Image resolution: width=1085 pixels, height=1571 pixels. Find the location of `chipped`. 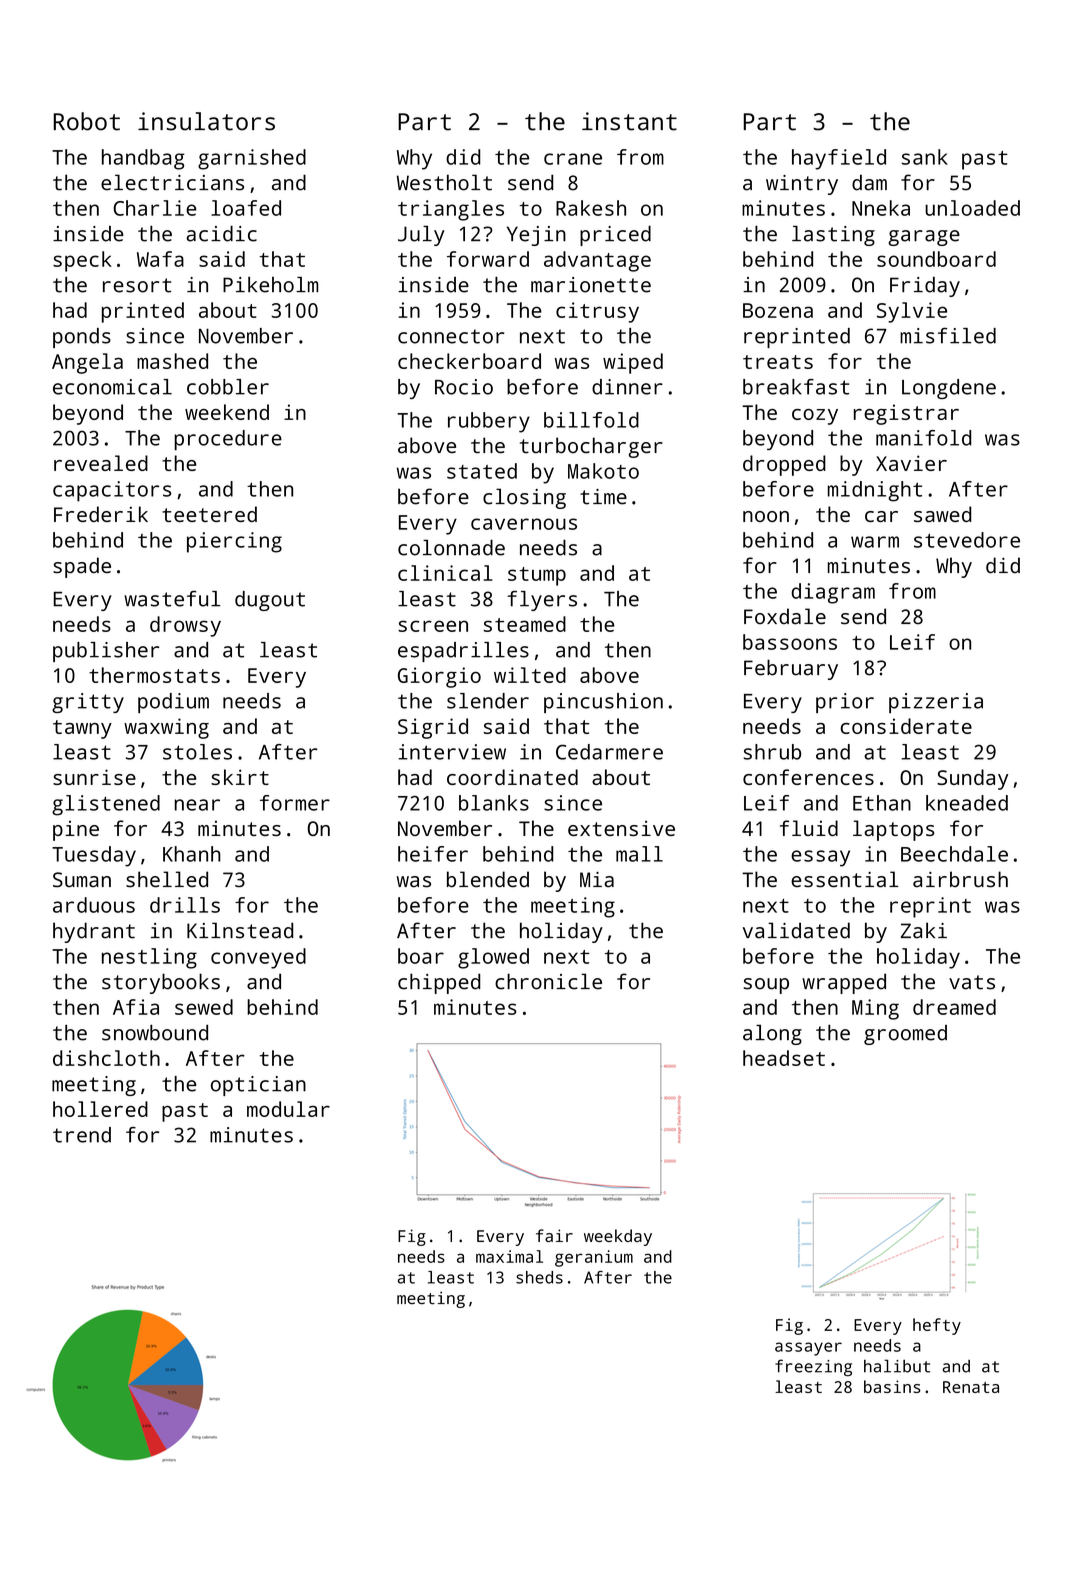

chipped is located at coordinates (439, 983).
